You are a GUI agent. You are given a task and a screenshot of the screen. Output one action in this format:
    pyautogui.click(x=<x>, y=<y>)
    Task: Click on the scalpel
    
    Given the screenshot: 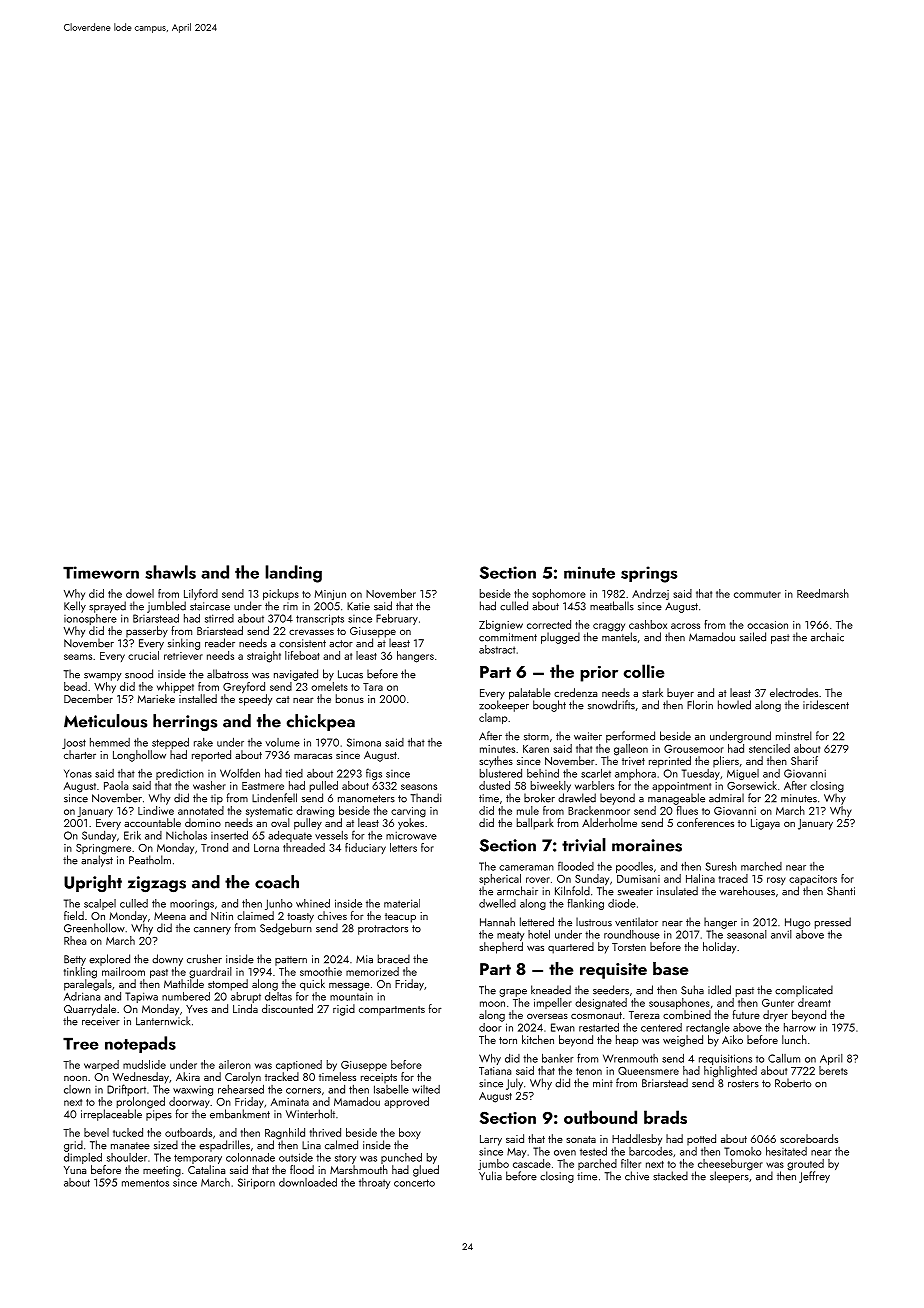 What is the action you would take?
    pyautogui.click(x=100, y=904)
